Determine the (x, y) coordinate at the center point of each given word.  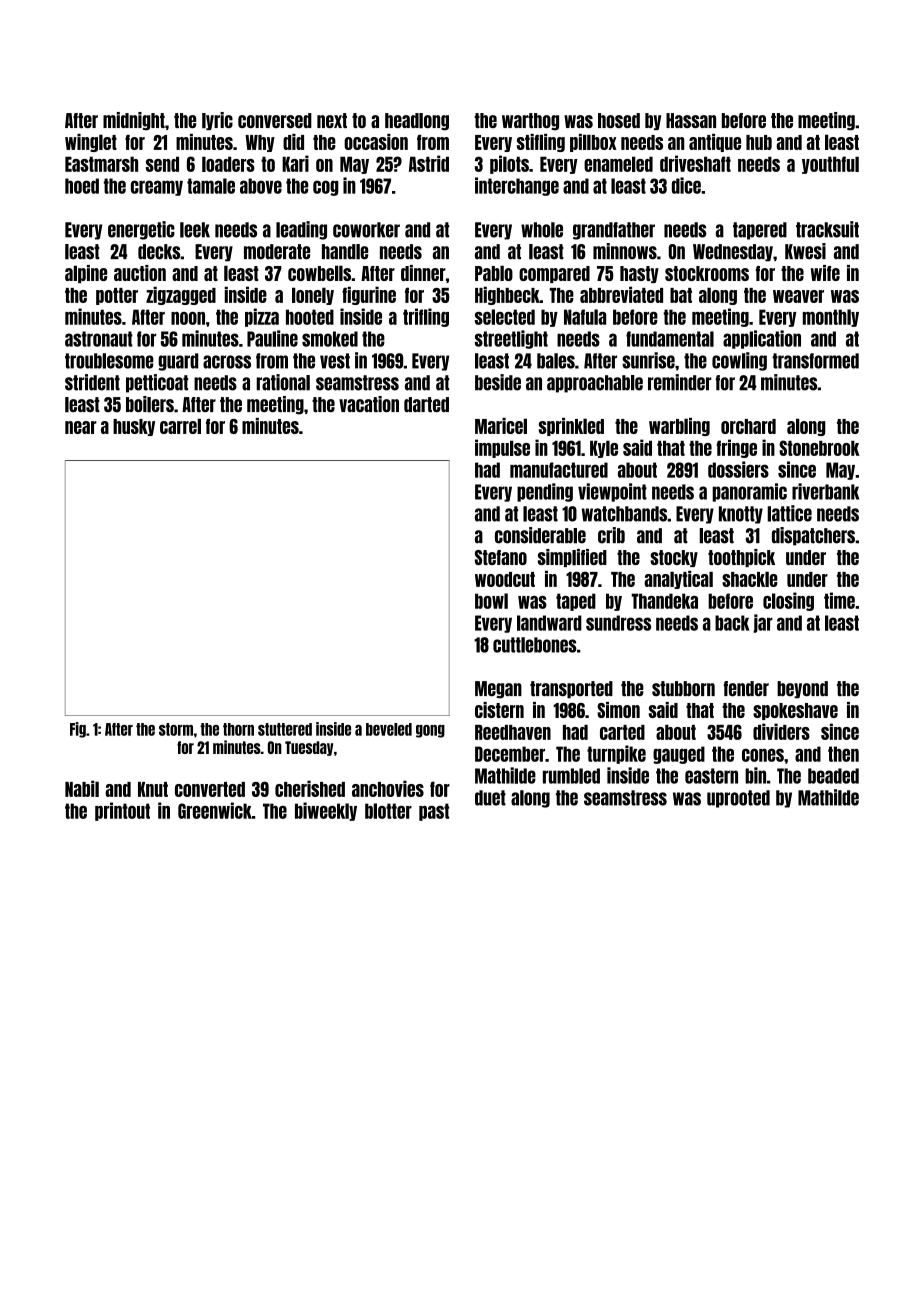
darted (426, 404)
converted (210, 789)
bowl (491, 601)
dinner (423, 273)
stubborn (683, 689)
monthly (831, 318)
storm (176, 729)
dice (686, 185)
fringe (736, 448)
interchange (517, 186)
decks (159, 252)
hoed (82, 186)
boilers (150, 404)
